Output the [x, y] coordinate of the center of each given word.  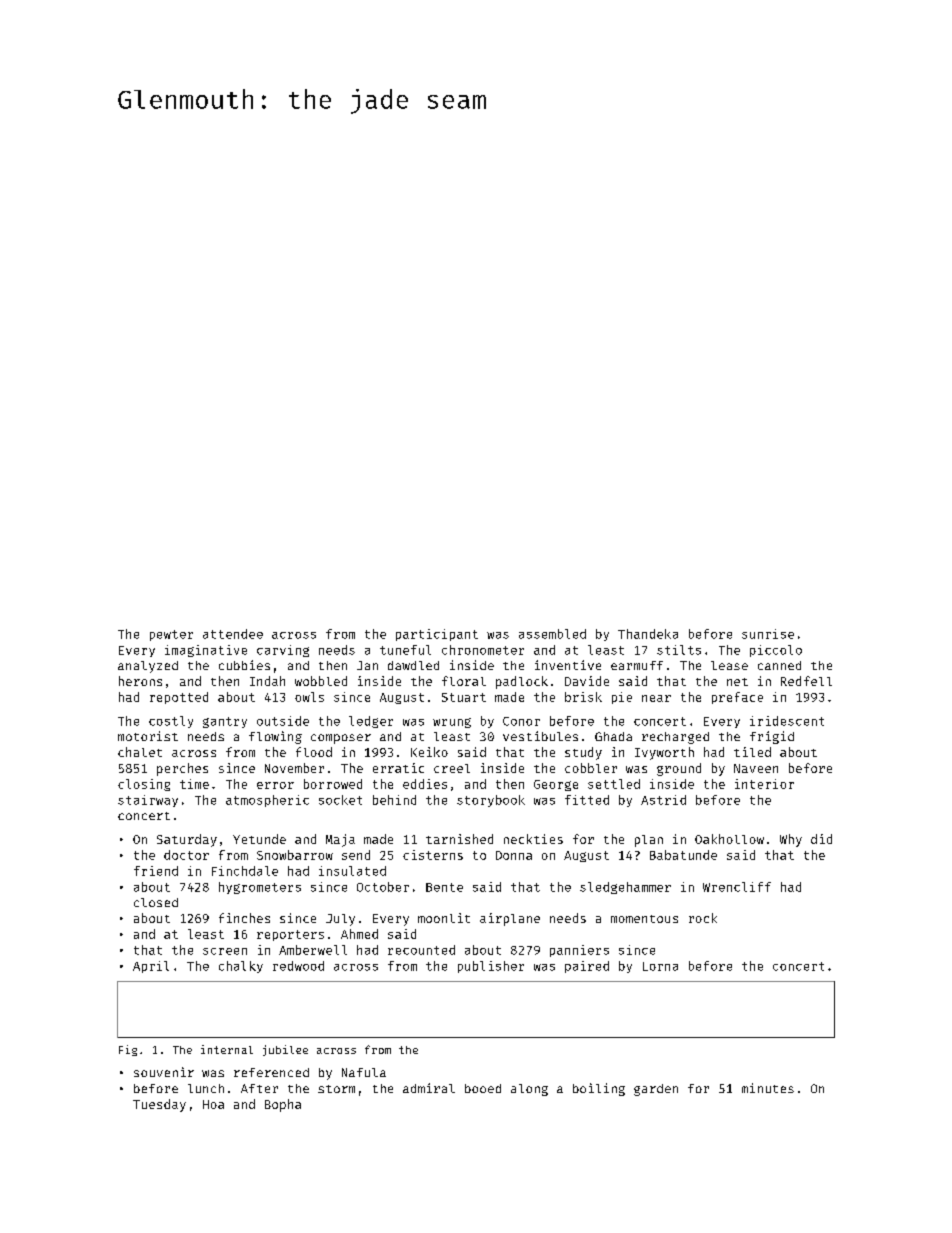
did [821, 839]
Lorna [660, 966]
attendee [233, 634]
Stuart [464, 697]
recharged [675, 738]
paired [587, 967]
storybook [491, 801]
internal [227, 1049]
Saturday [187, 840]
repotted [179, 698]
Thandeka [648, 634]
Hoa [213, 1104]
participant [437, 635]
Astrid [663, 800]
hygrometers [260, 888]
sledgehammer [625, 888]
